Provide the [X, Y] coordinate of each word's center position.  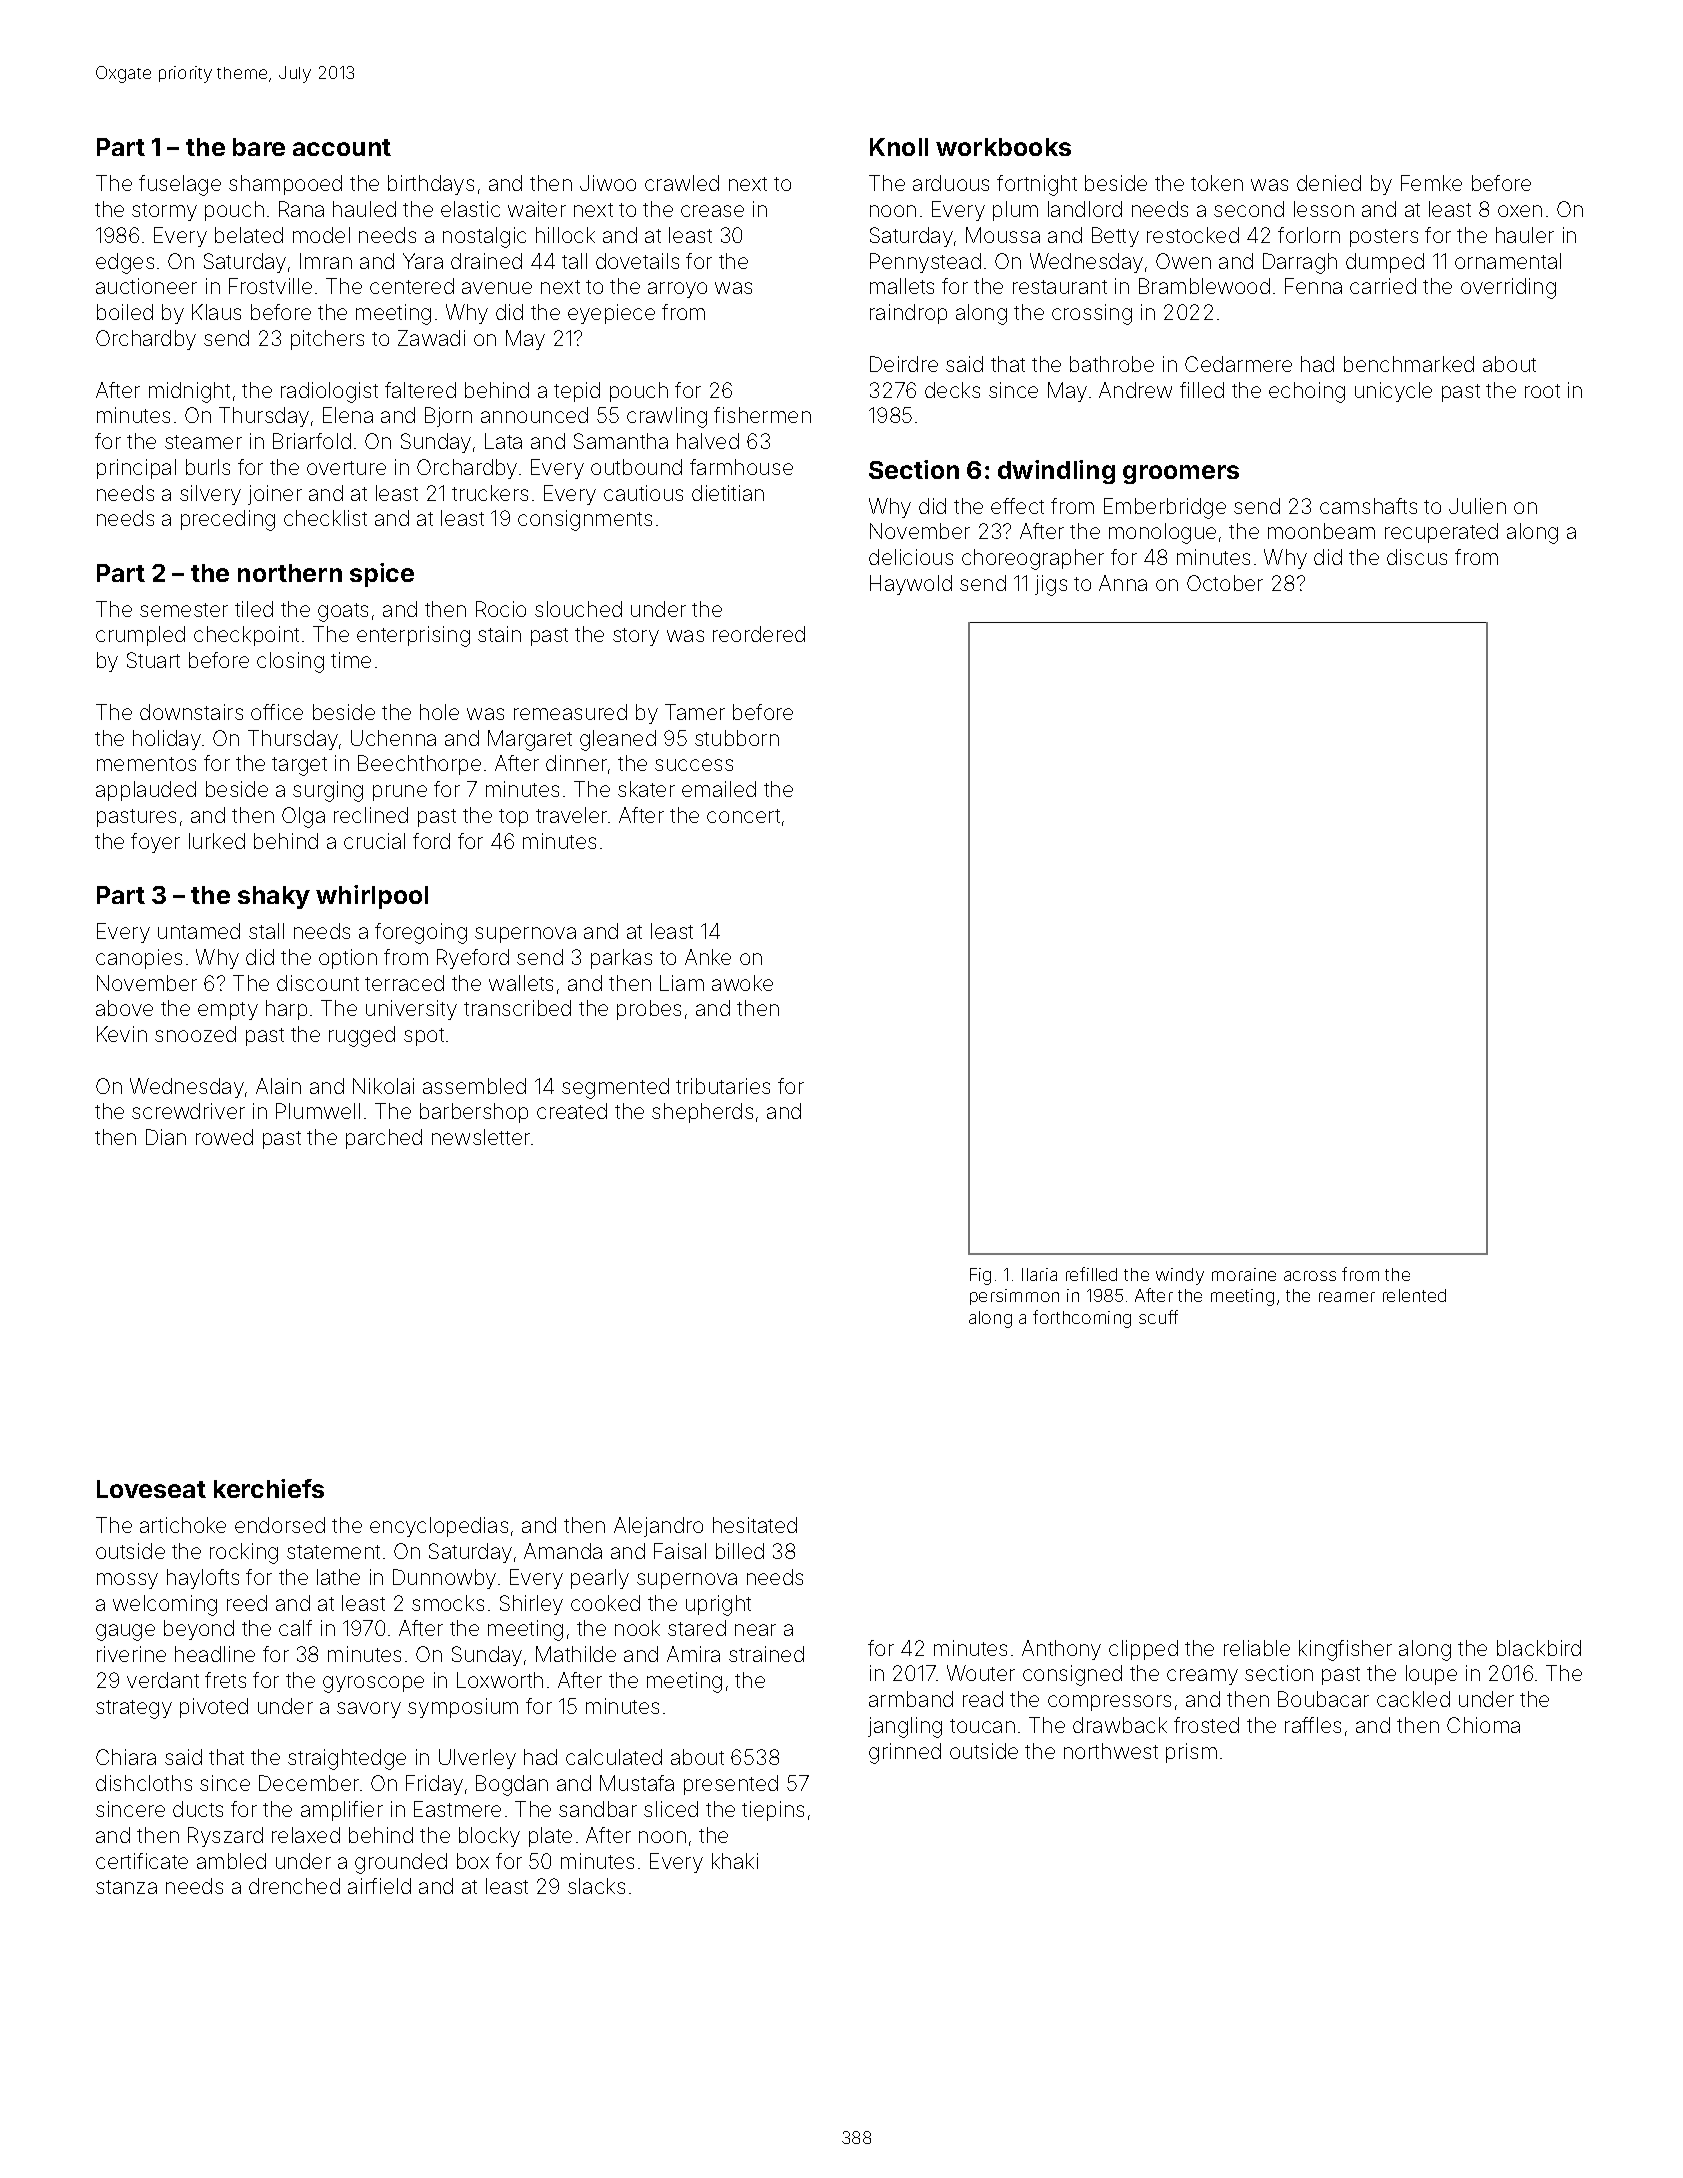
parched [384, 1139]
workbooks [1003, 147]
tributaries [723, 1086]
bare [259, 147]
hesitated [755, 1525]
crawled [682, 183]
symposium [463, 1708]
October [1225, 583]
